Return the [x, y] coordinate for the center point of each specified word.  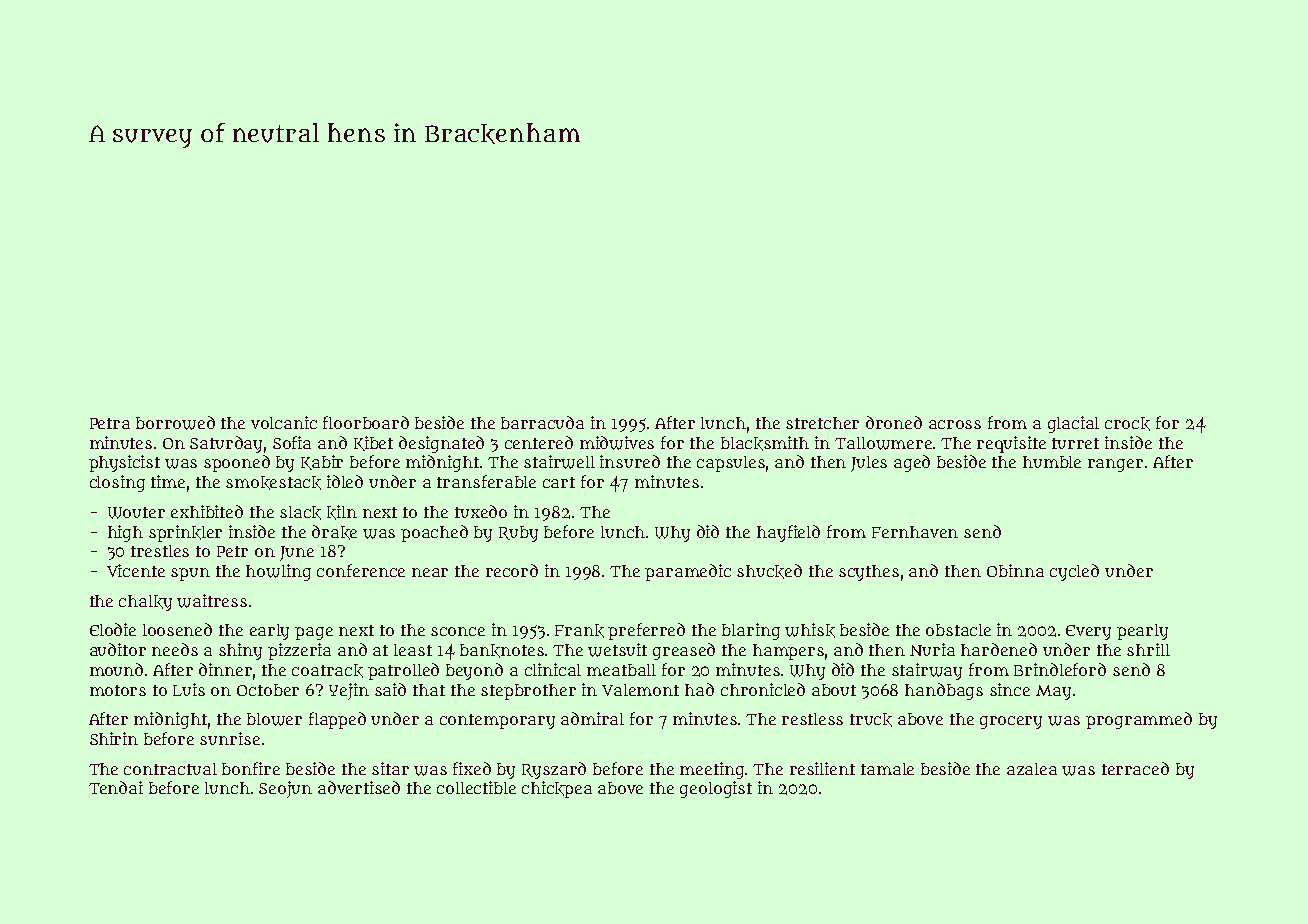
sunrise [230, 738]
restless [812, 719]
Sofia [292, 442]
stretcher [822, 423]
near [430, 572]
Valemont [640, 690]
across [955, 424]
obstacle [958, 630]
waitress [212, 601]
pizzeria [299, 651]
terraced [1135, 768]
